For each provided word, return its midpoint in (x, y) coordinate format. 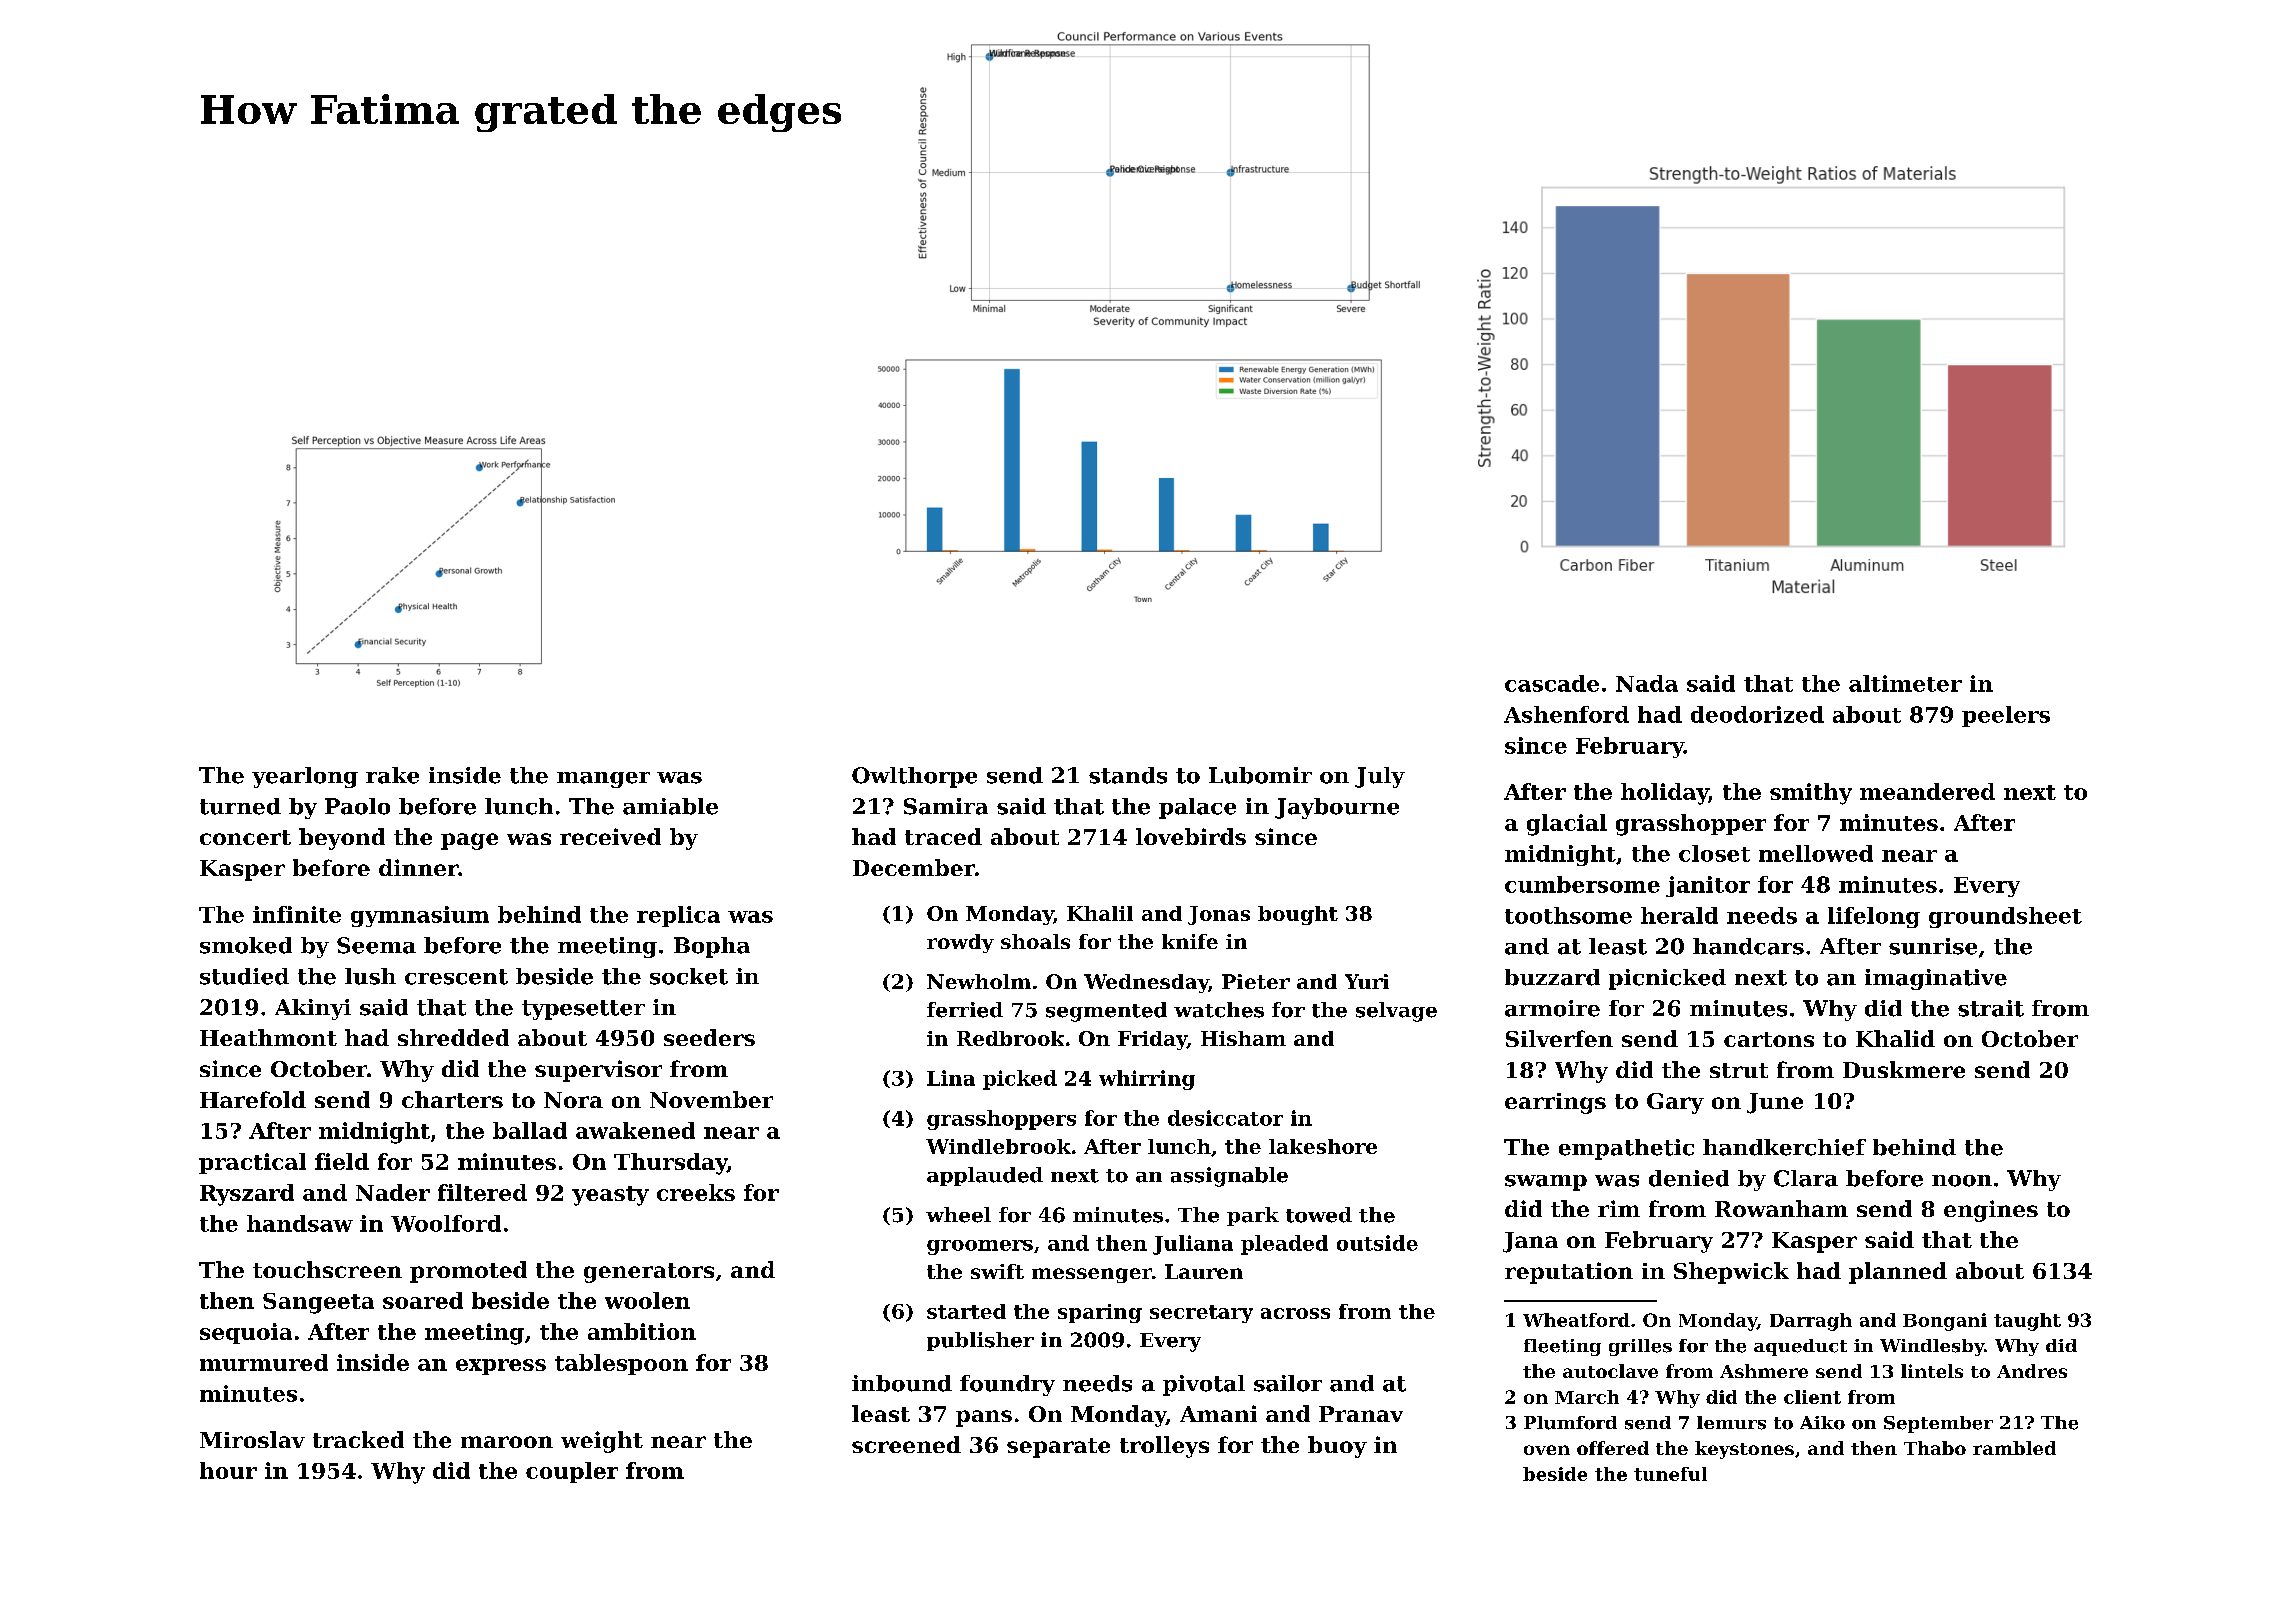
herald (1679, 915)
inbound (902, 1383)
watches (1219, 1010)
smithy (1811, 794)
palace (1197, 808)
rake (392, 775)
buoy (1337, 1447)
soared (423, 1300)
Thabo (1935, 1448)
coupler (572, 1472)
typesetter (583, 1010)
